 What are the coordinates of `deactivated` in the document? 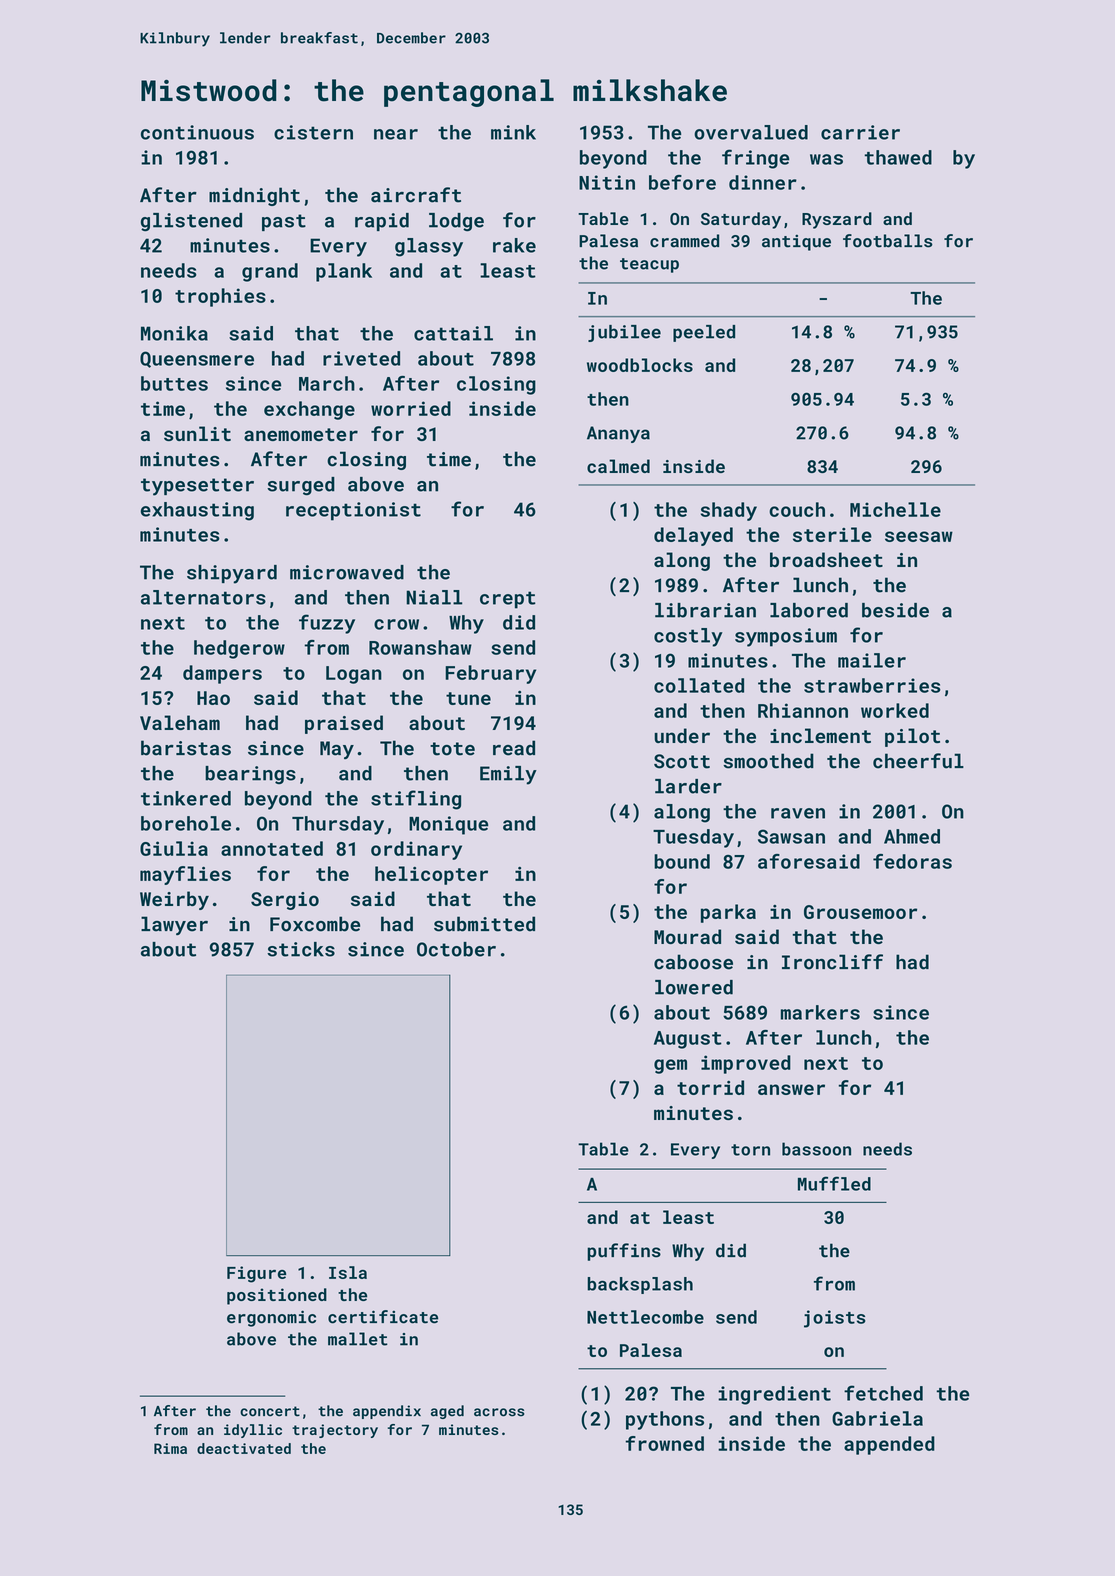 It's located at (244, 1448).
